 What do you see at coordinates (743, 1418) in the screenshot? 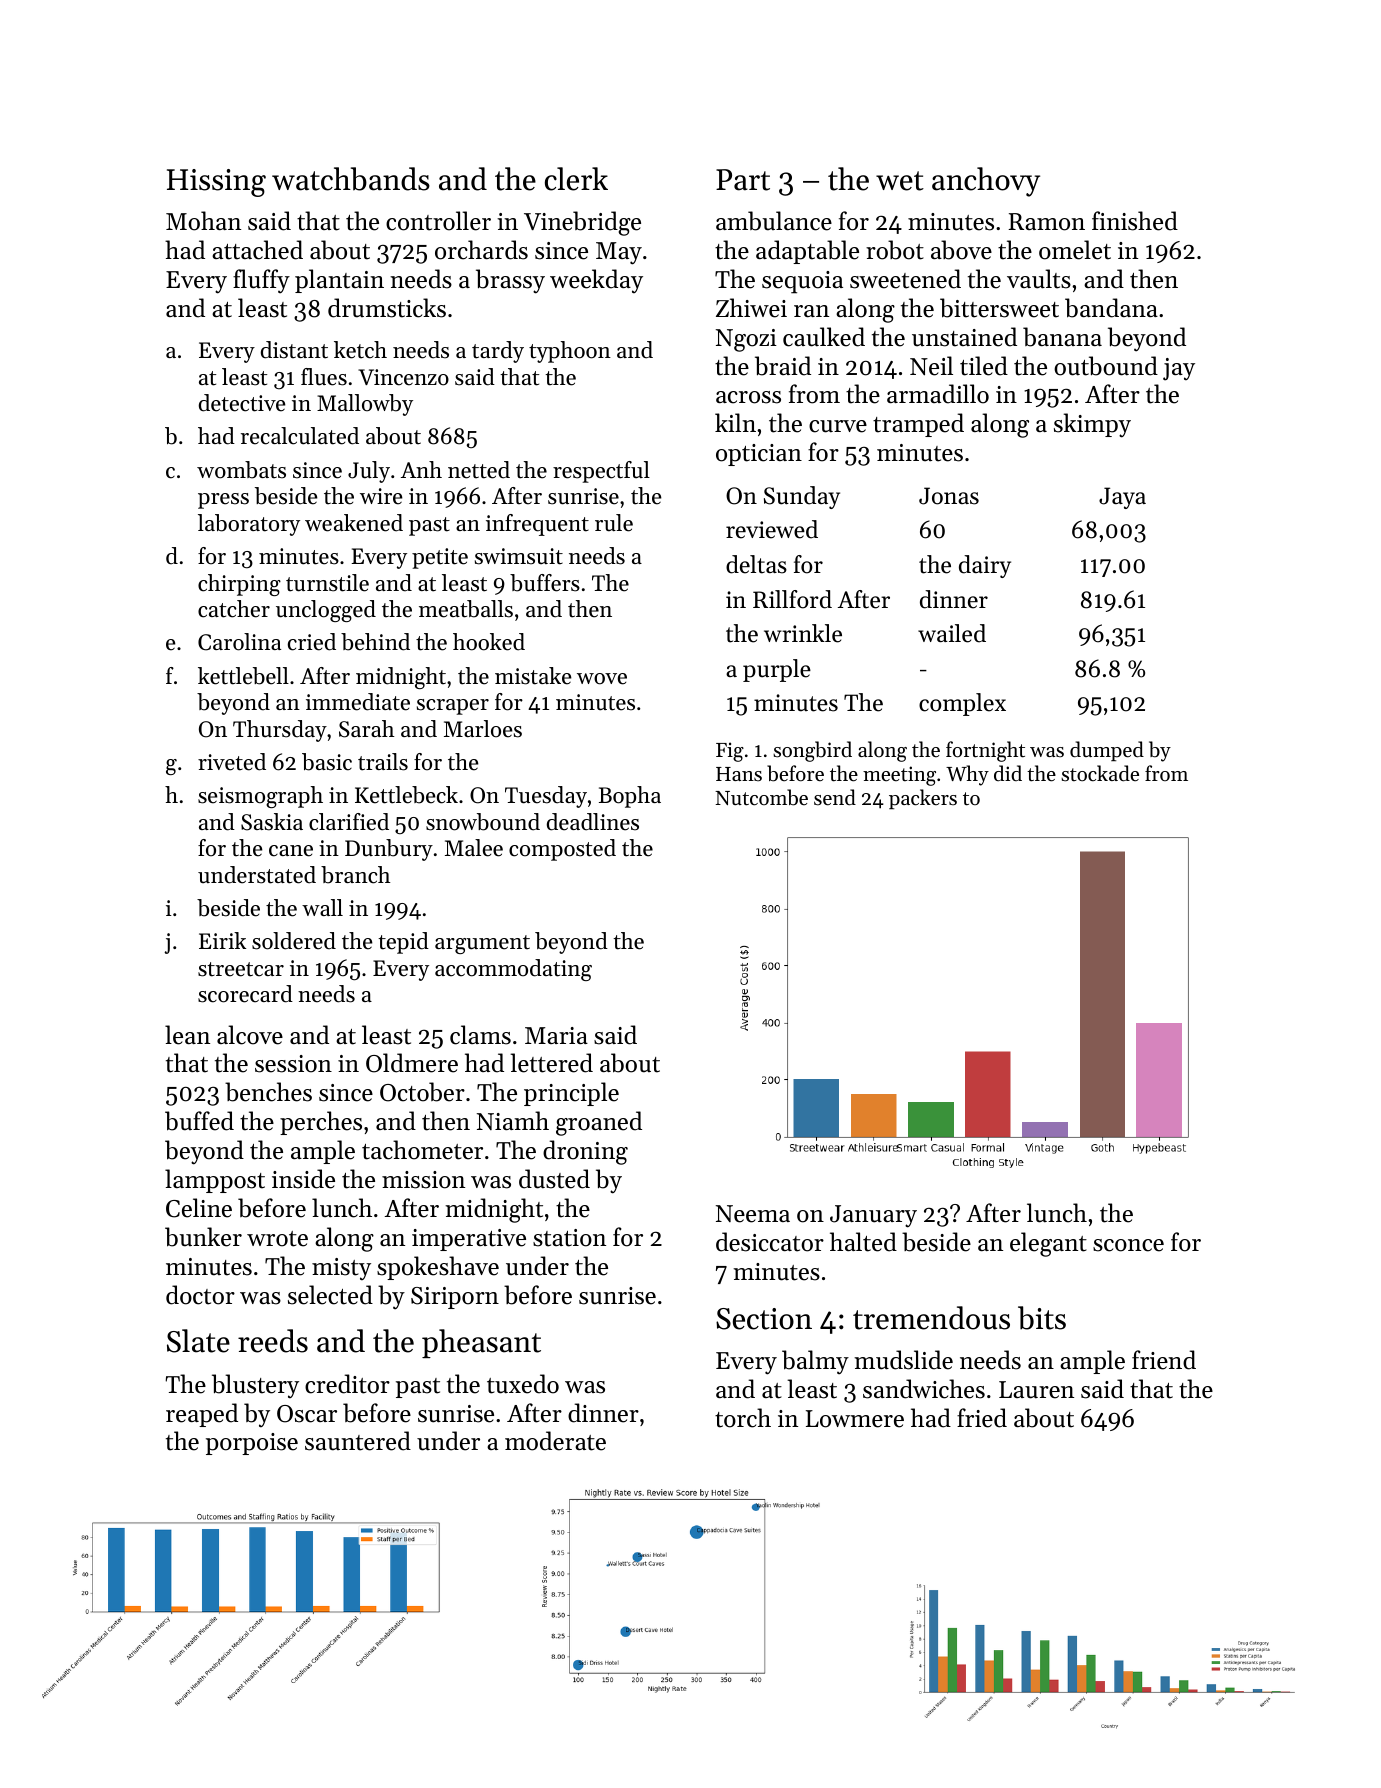
I see `torch` at bounding box center [743, 1418].
